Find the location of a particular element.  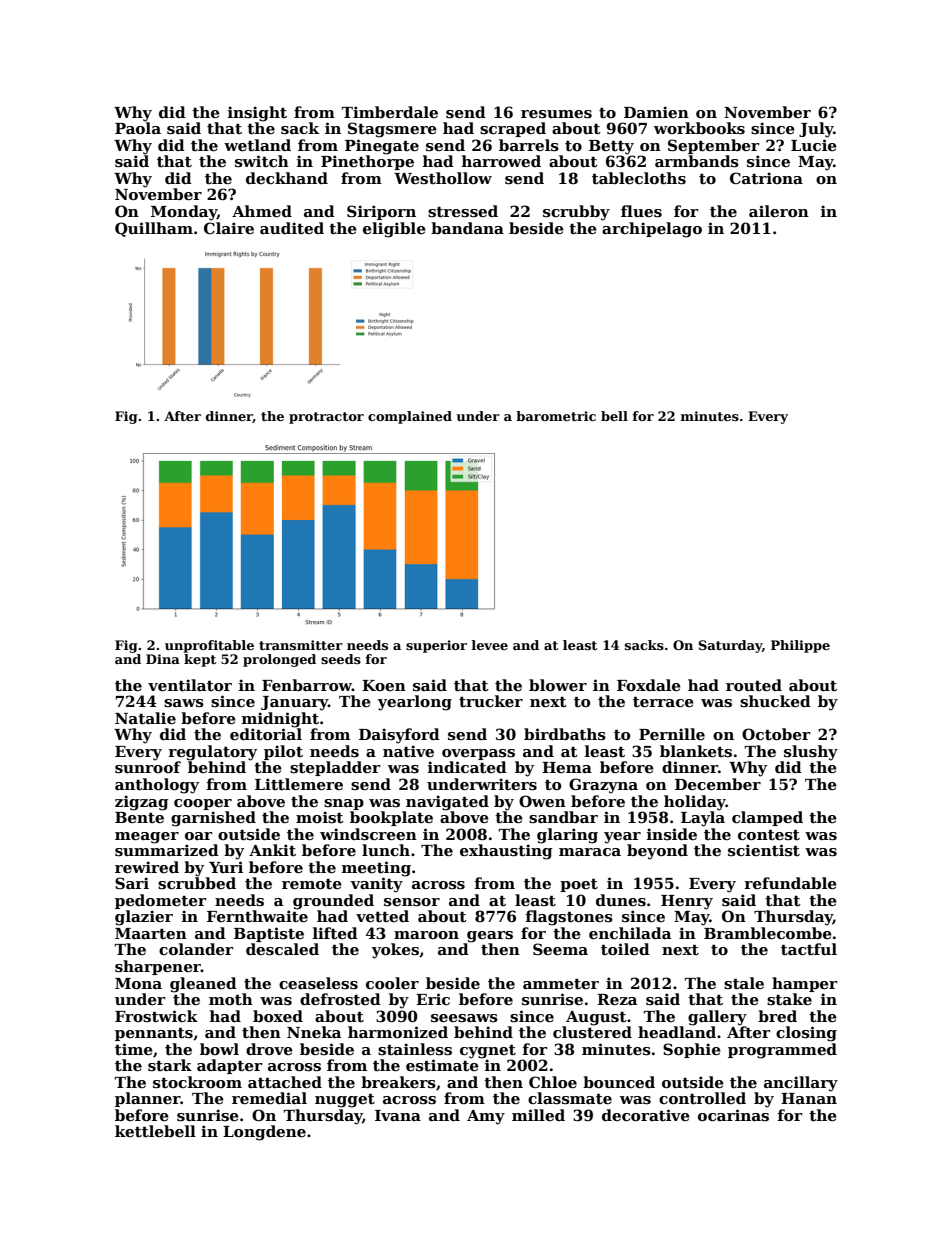

superior is located at coordinates (436, 646).
